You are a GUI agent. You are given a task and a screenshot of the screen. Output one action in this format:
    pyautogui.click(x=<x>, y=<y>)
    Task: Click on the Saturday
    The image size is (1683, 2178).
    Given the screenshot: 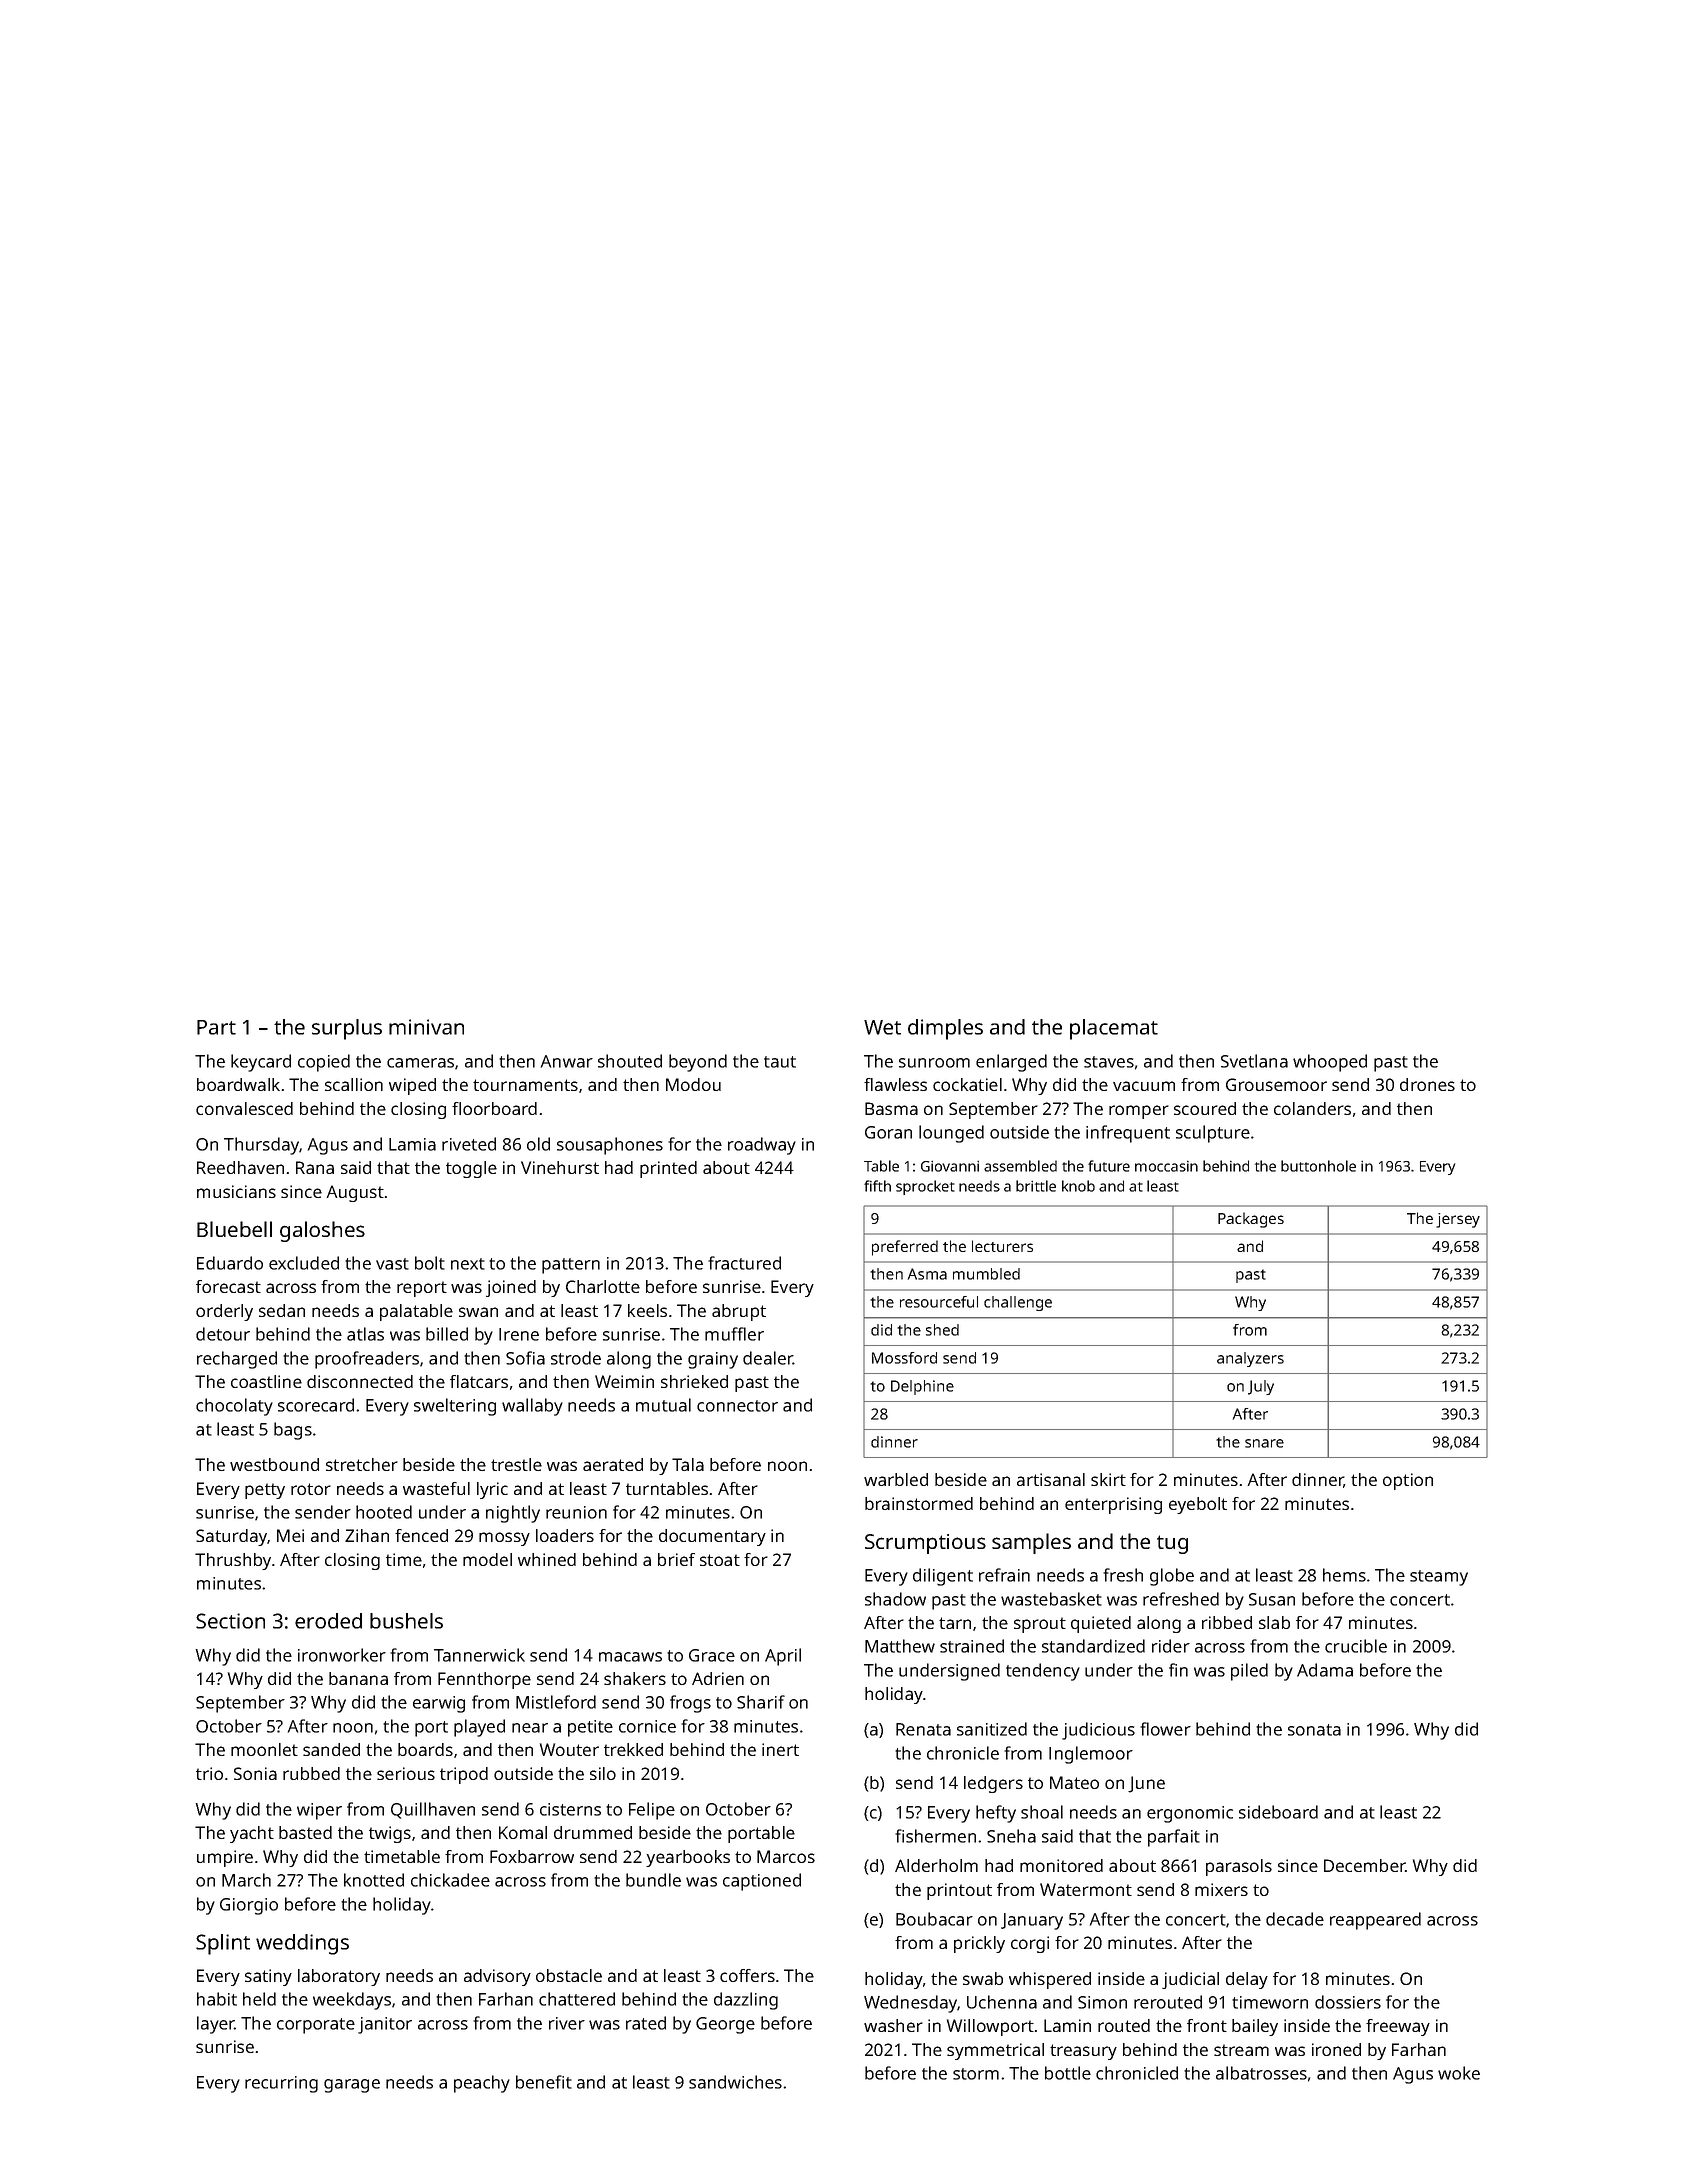 What is the action you would take?
    pyautogui.click(x=232, y=1537)
